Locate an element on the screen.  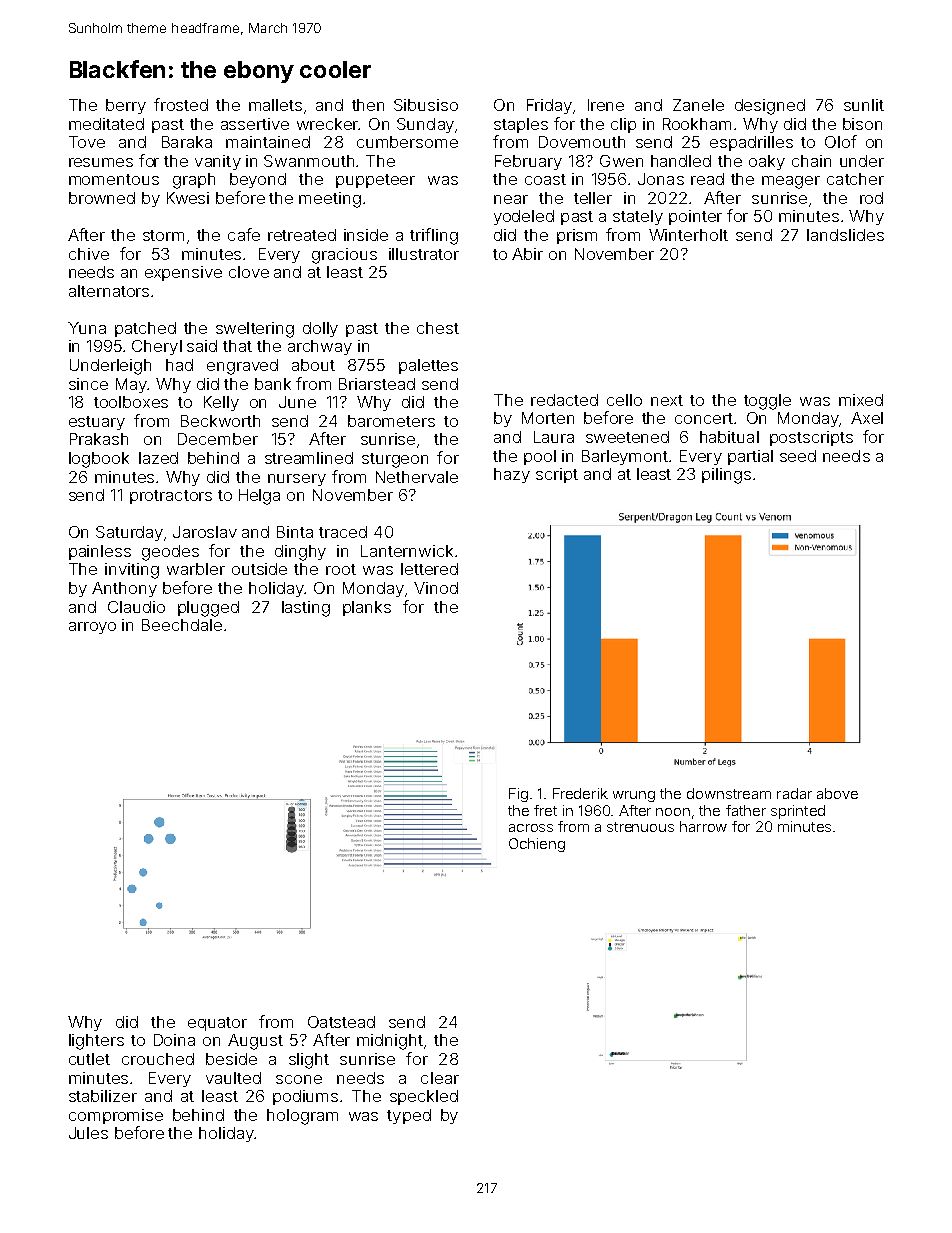
Zanele is located at coordinates (698, 105).
